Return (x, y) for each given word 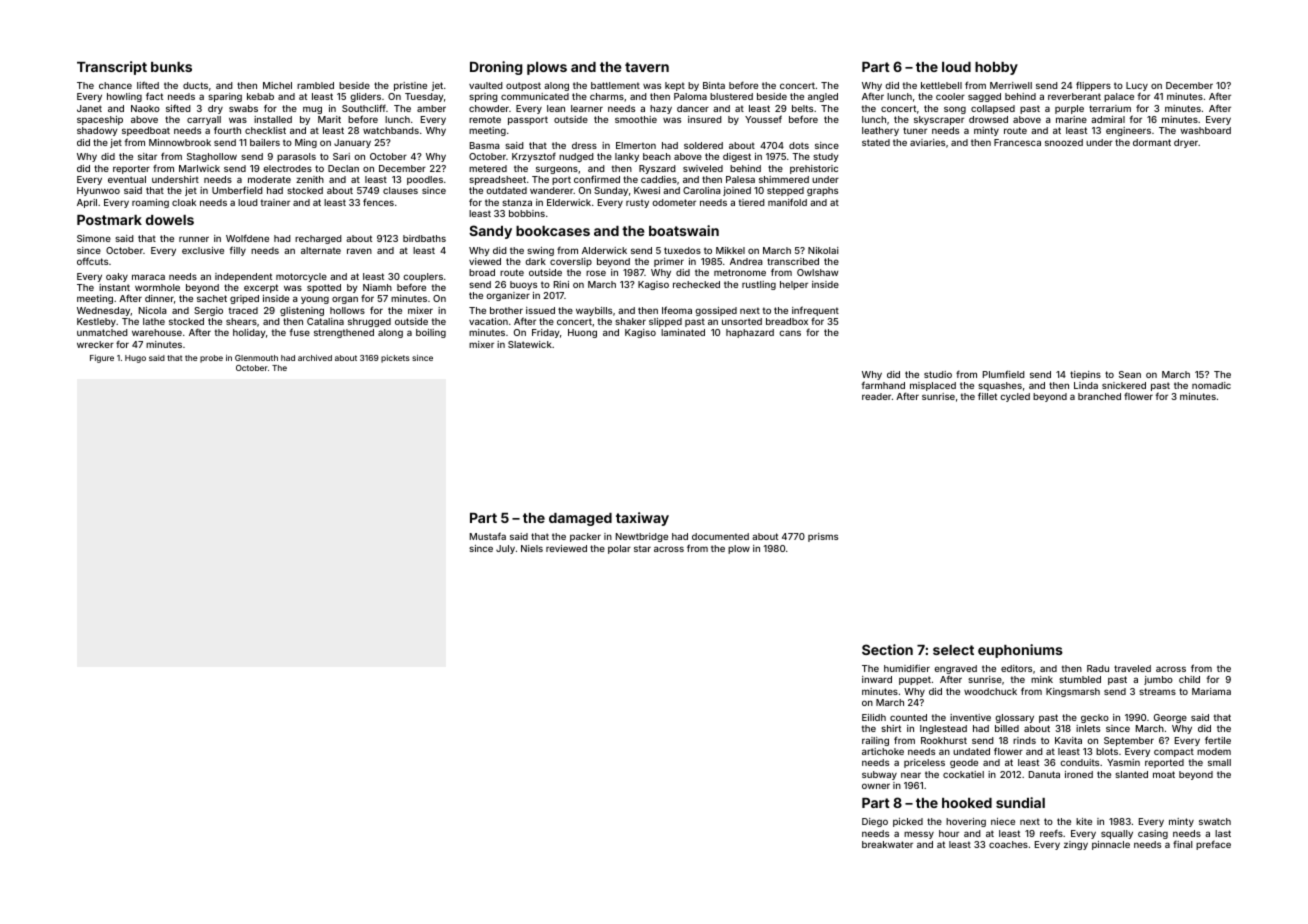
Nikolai (823, 250)
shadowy (97, 131)
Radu (1098, 668)
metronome (740, 272)
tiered (752, 202)
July (505, 549)
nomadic (1211, 385)
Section (887, 649)
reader (876, 396)
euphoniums (1020, 651)
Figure (102, 359)
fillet (987, 396)
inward (877, 679)
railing (875, 741)
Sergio (208, 311)
